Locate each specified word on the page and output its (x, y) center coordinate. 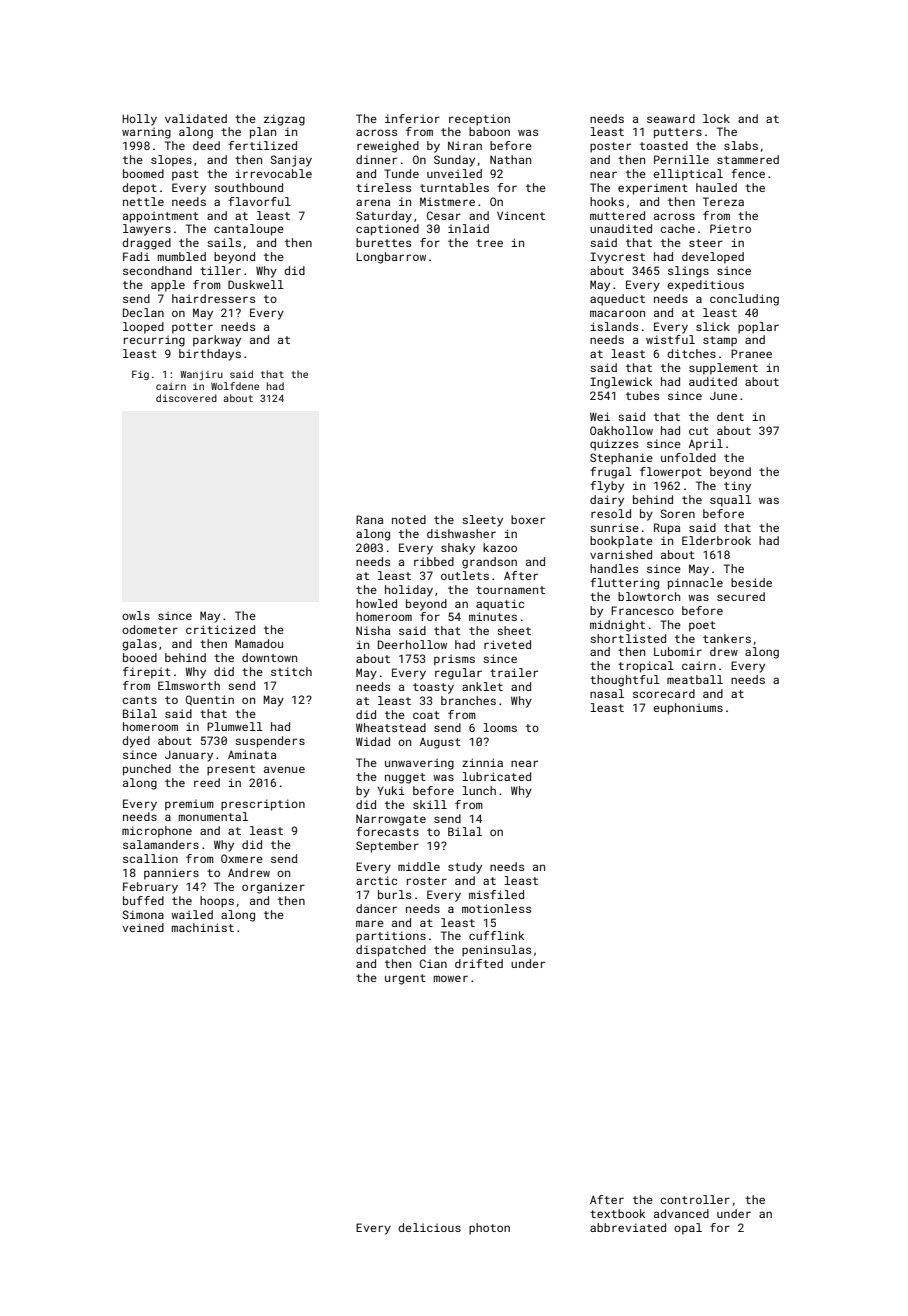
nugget (405, 778)
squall (730, 501)
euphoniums (688, 709)
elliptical (688, 175)
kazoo (500, 547)
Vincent (521, 215)
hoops (217, 902)
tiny (737, 487)
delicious (429, 1227)
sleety (482, 521)
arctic (376, 880)
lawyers (147, 230)
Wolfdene (235, 386)
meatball (695, 679)
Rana (369, 519)
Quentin (210, 700)
